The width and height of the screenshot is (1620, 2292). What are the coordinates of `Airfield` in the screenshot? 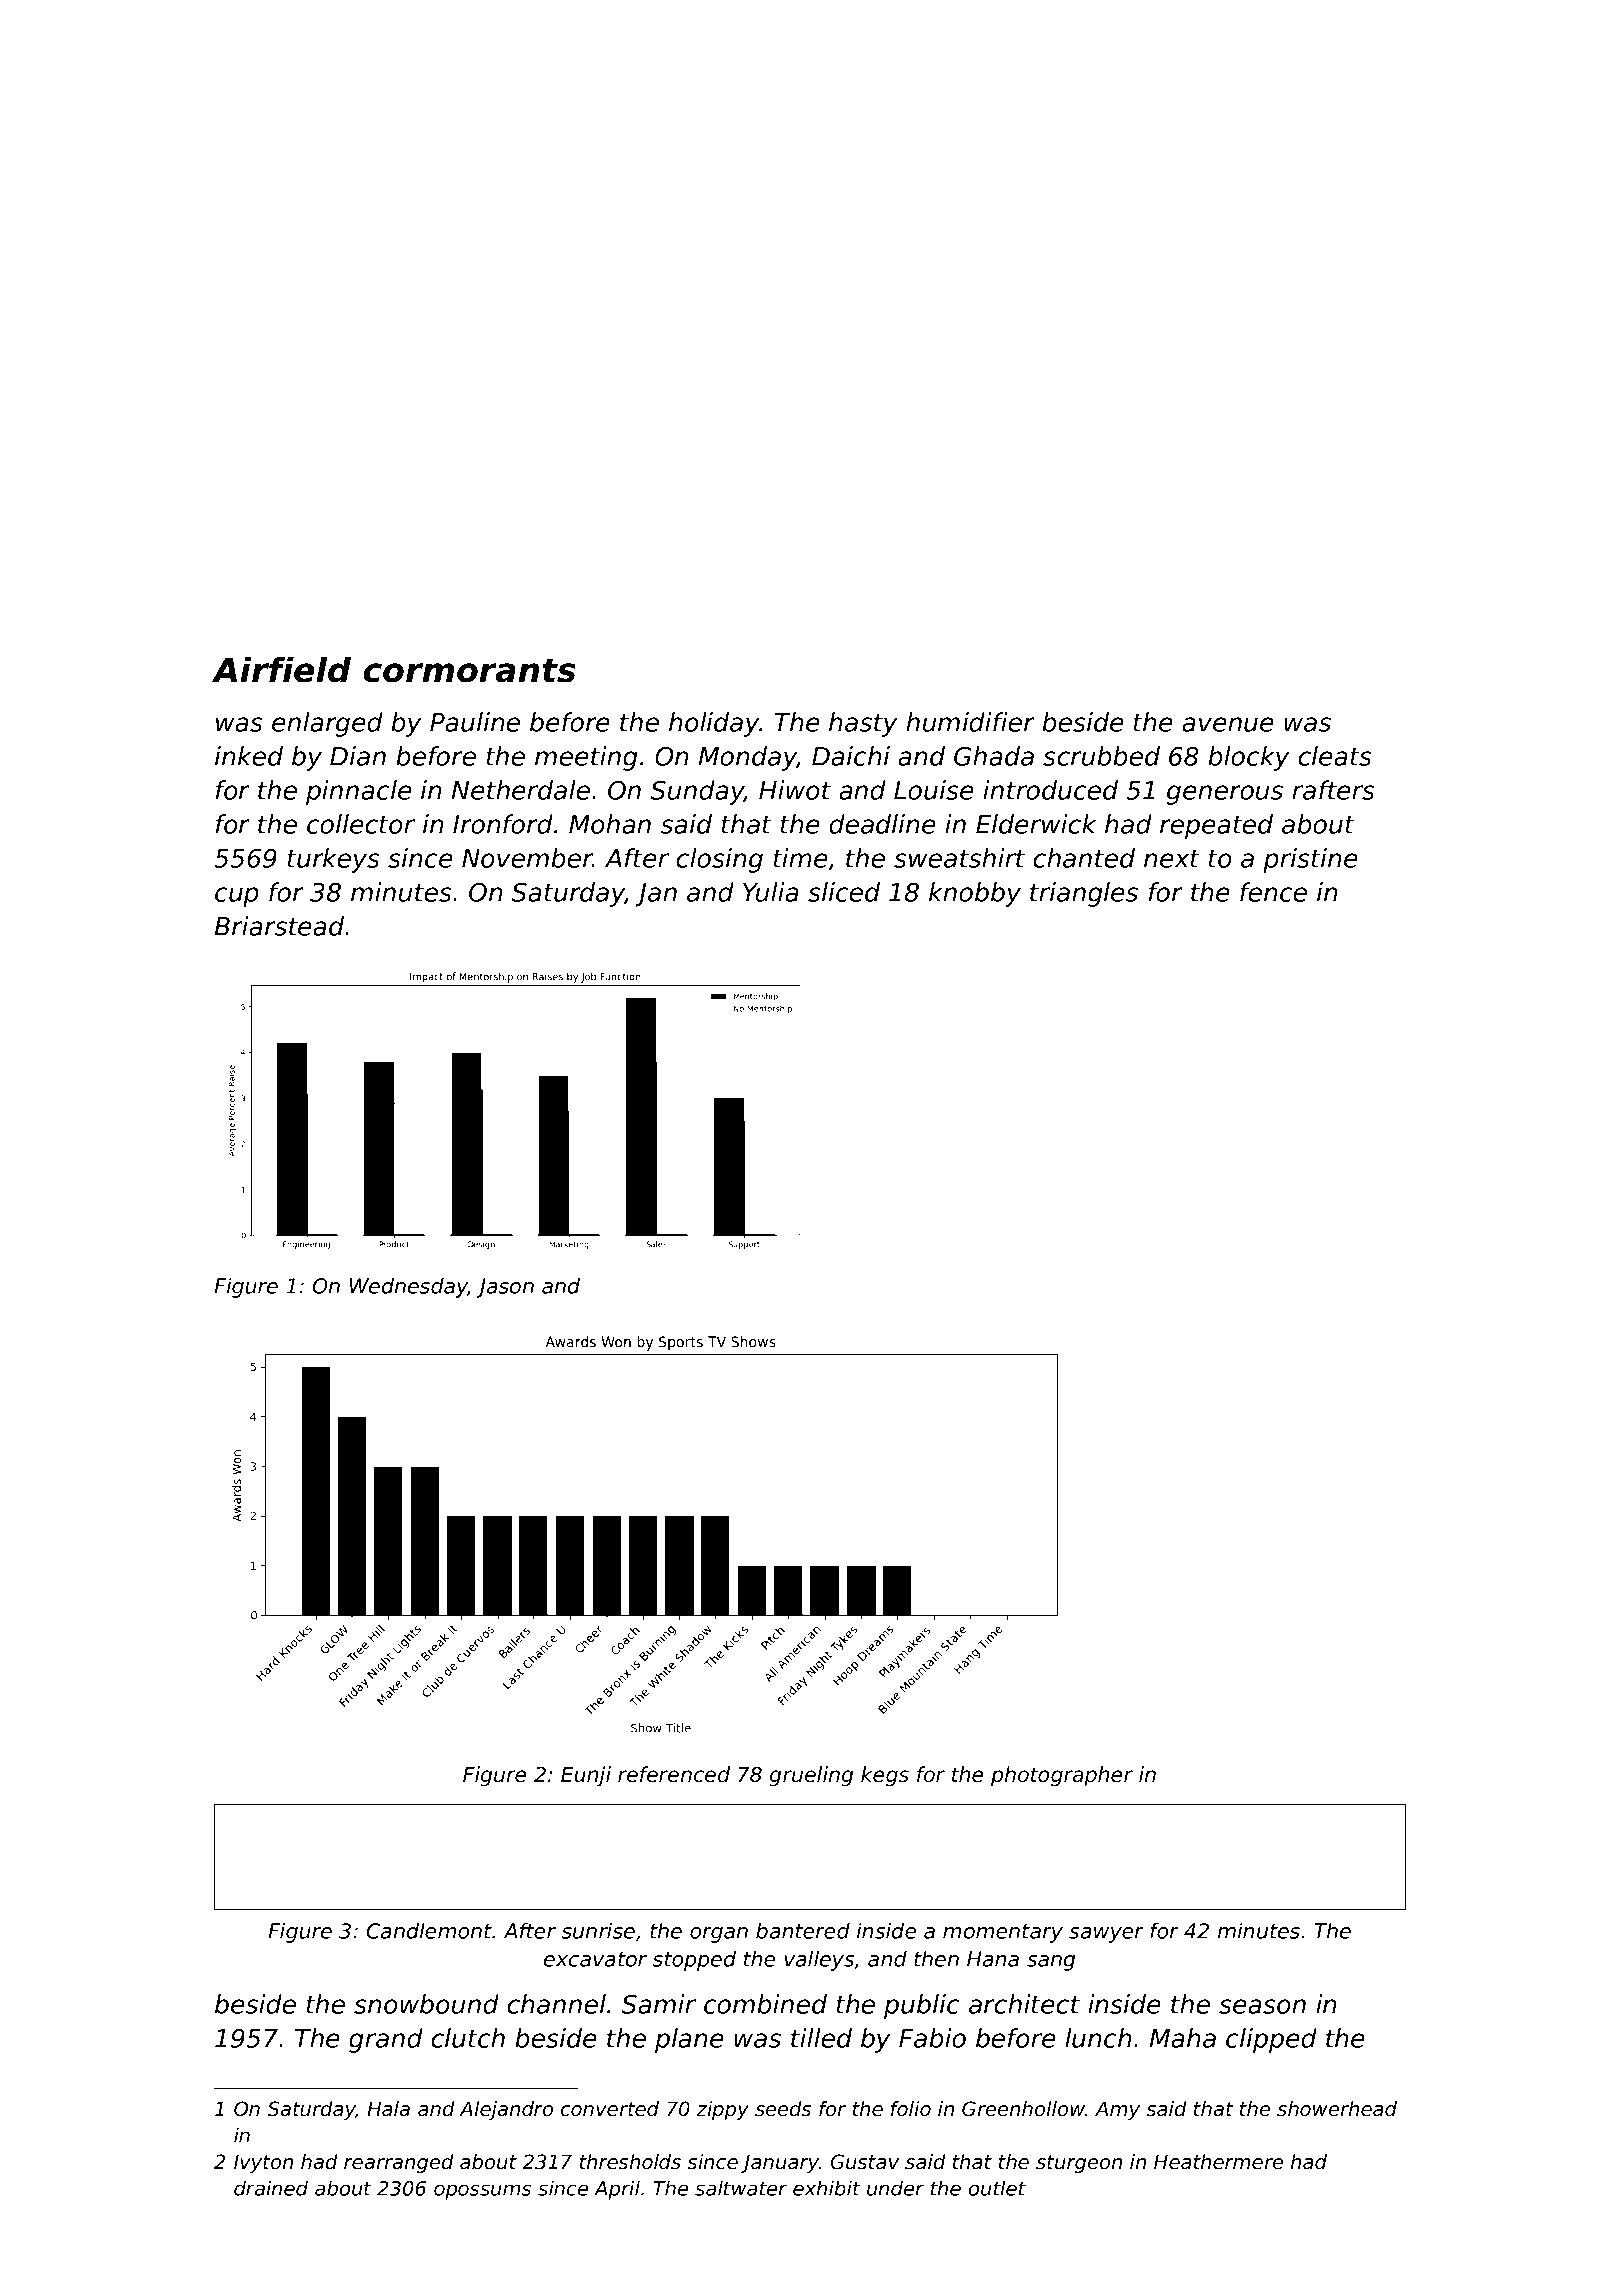 It's located at (281, 669).
